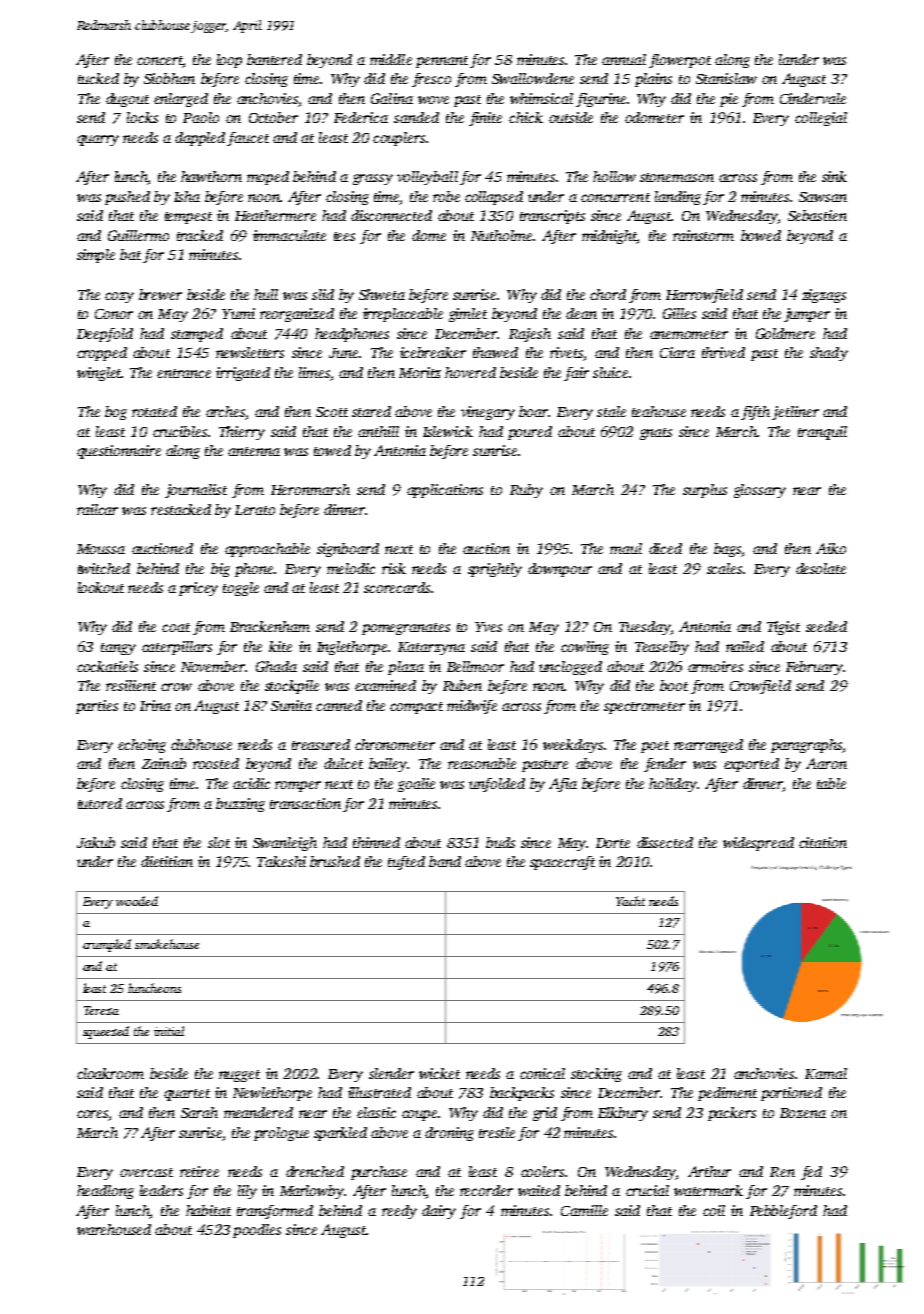  What do you see at coordinates (167, 944) in the document?
I see `smokehouse` at bounding box center [167, 944].
